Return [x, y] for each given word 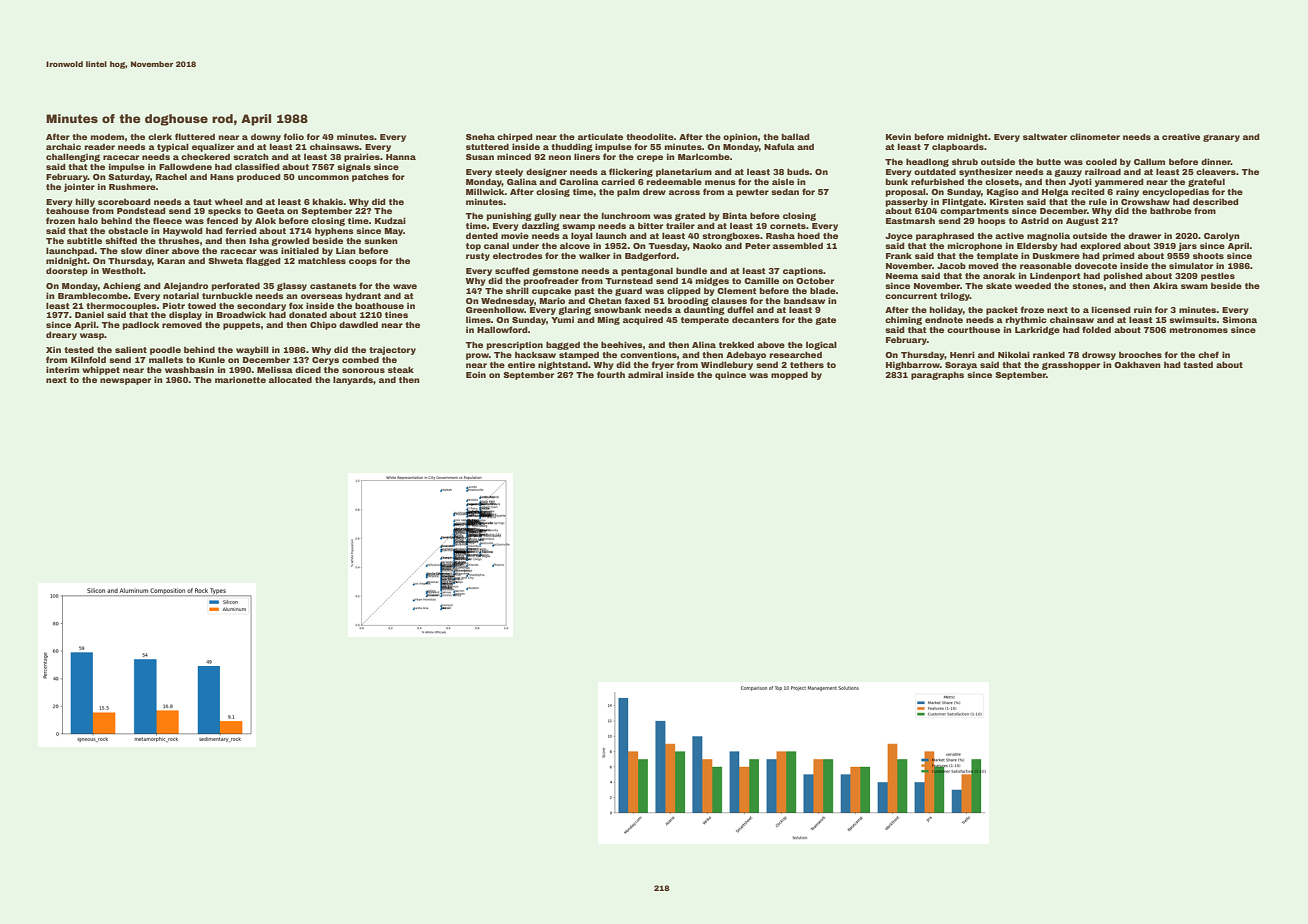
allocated [290, 379]
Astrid [1035, 220]
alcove [575, 245]
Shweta [225, 260]
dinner [1216, 161]
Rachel [171, 176]
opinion [740, 137]
